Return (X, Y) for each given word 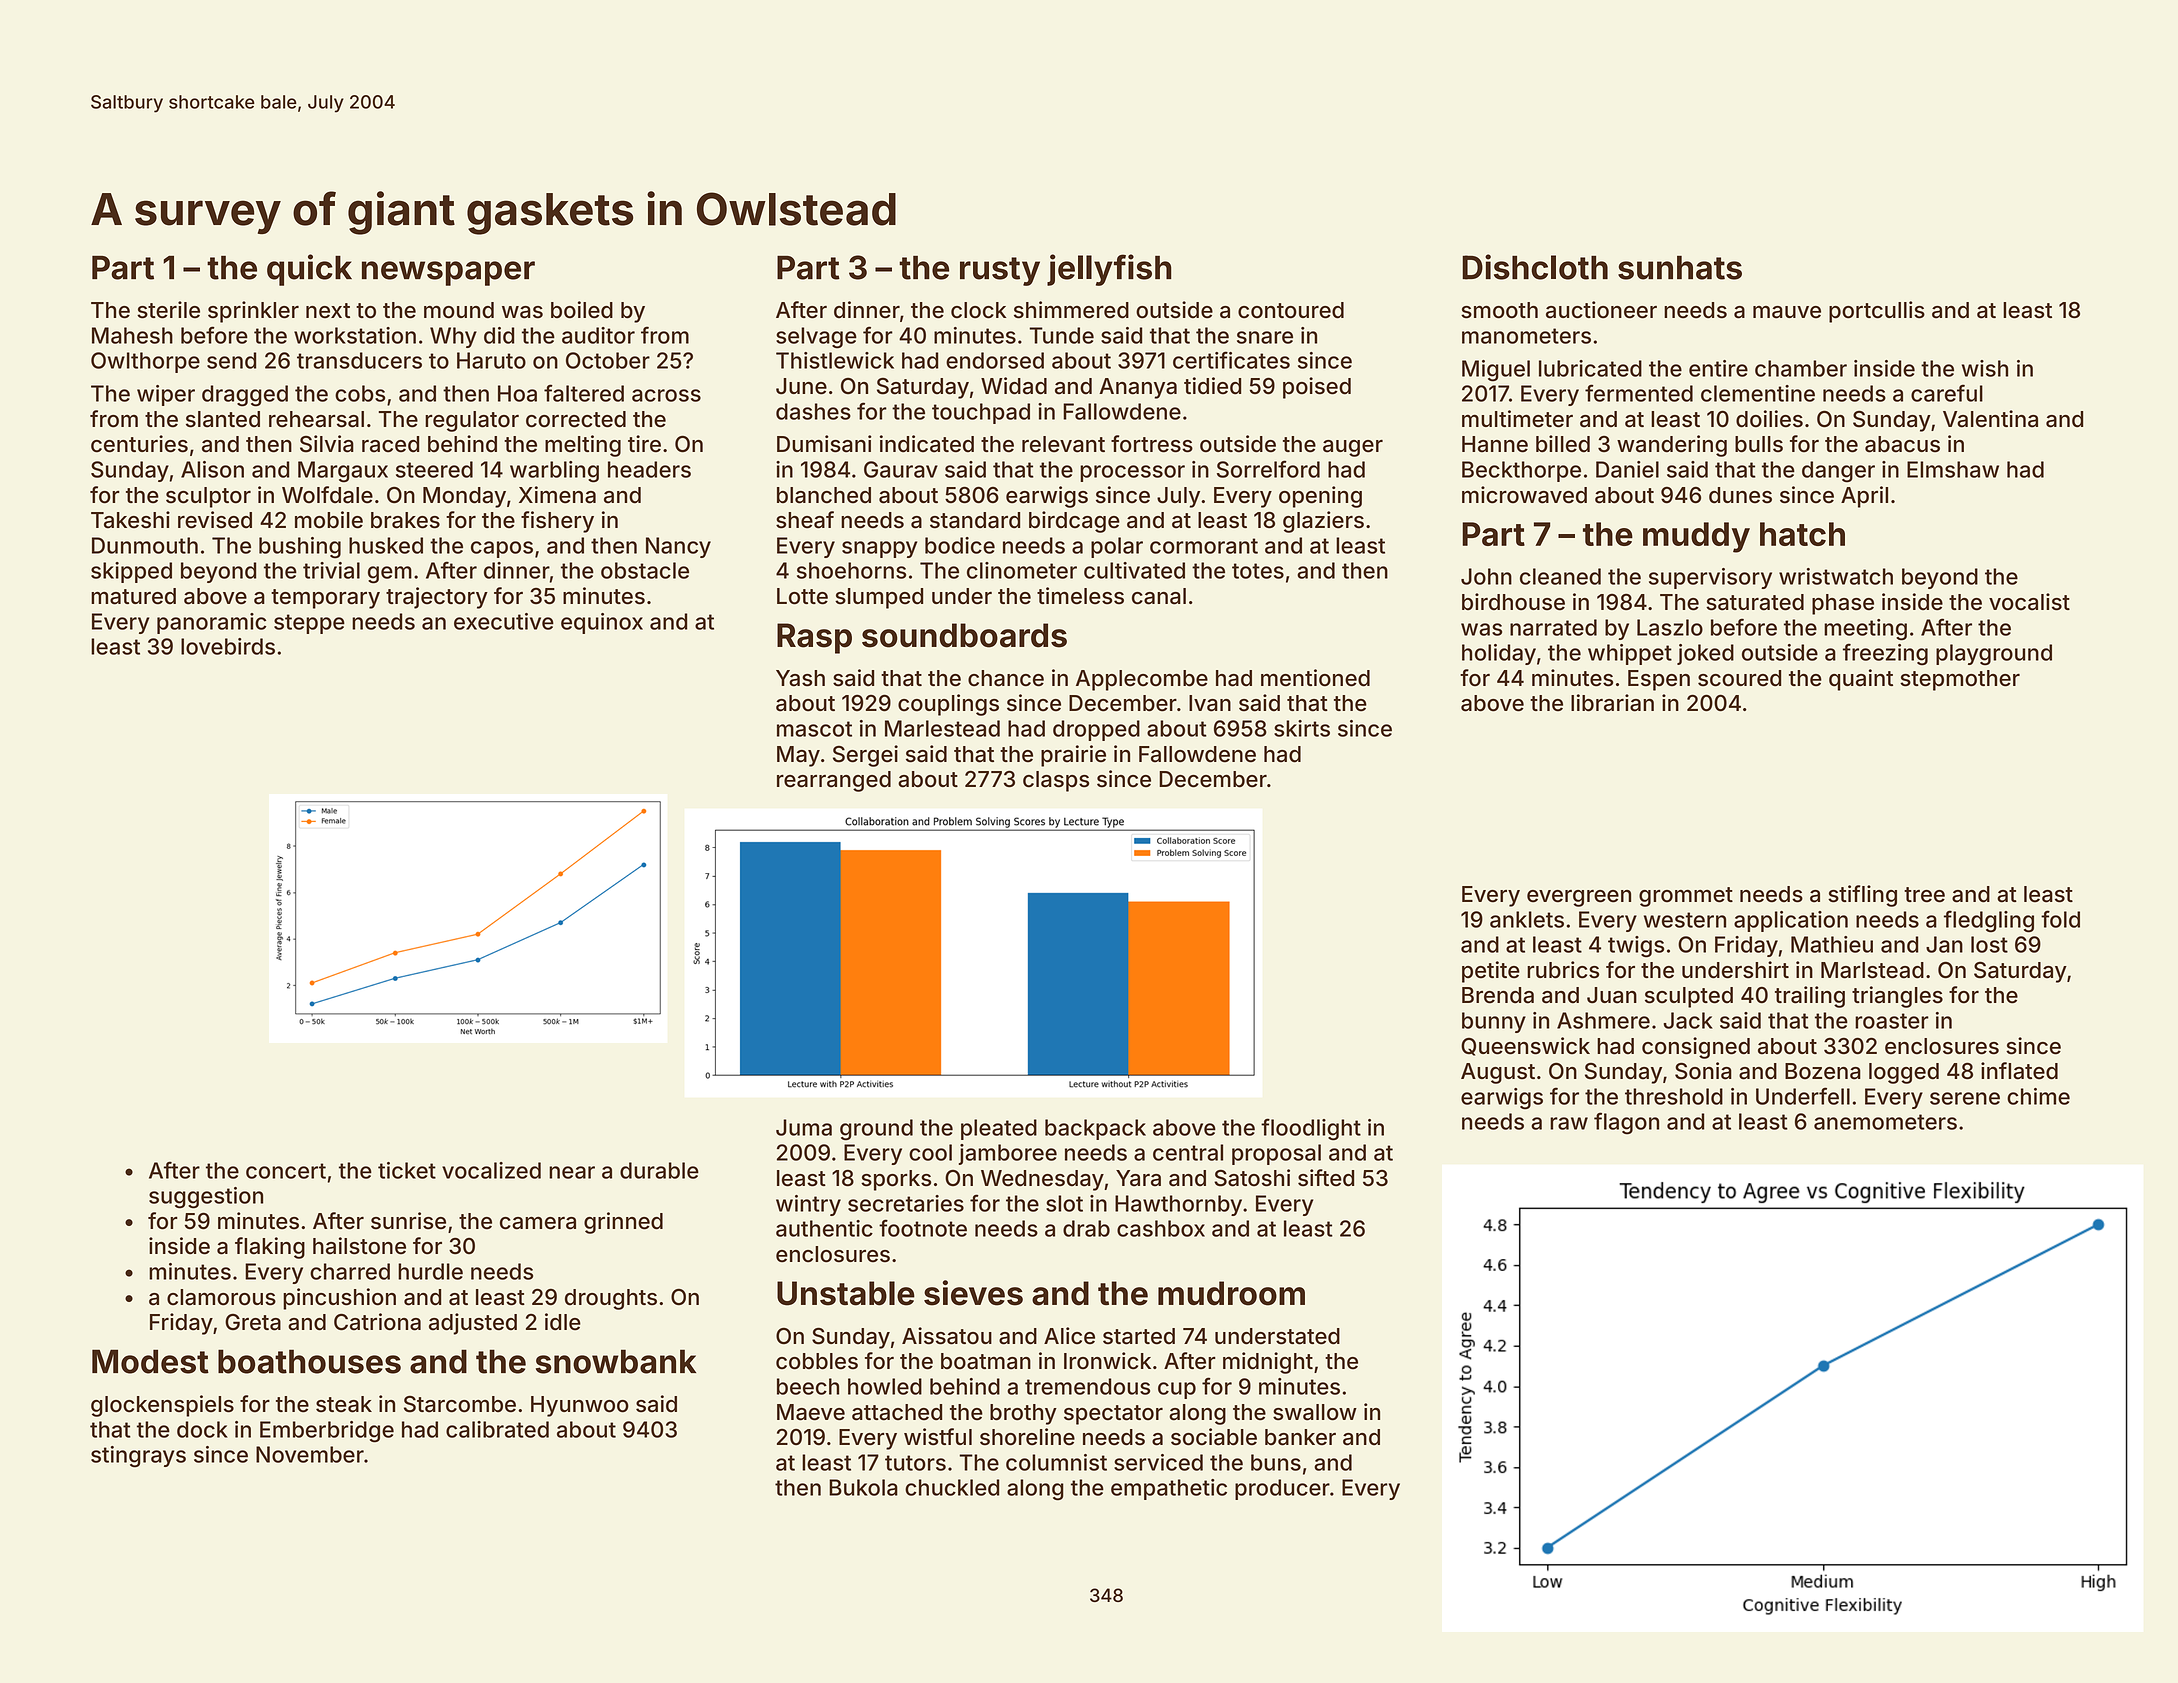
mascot (814, 729)
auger (1353, 448)
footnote (923, 1228)
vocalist (2029, 602)
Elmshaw (1953, 469)
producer (1282, 1489)
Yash (800, 678)
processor (1132, 473)
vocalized (491, 1170)
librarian (1612, 703)
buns (1276, 1462)
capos (502, 549)
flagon (1626, 1123)
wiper (166, 395)
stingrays (138, 1457)
